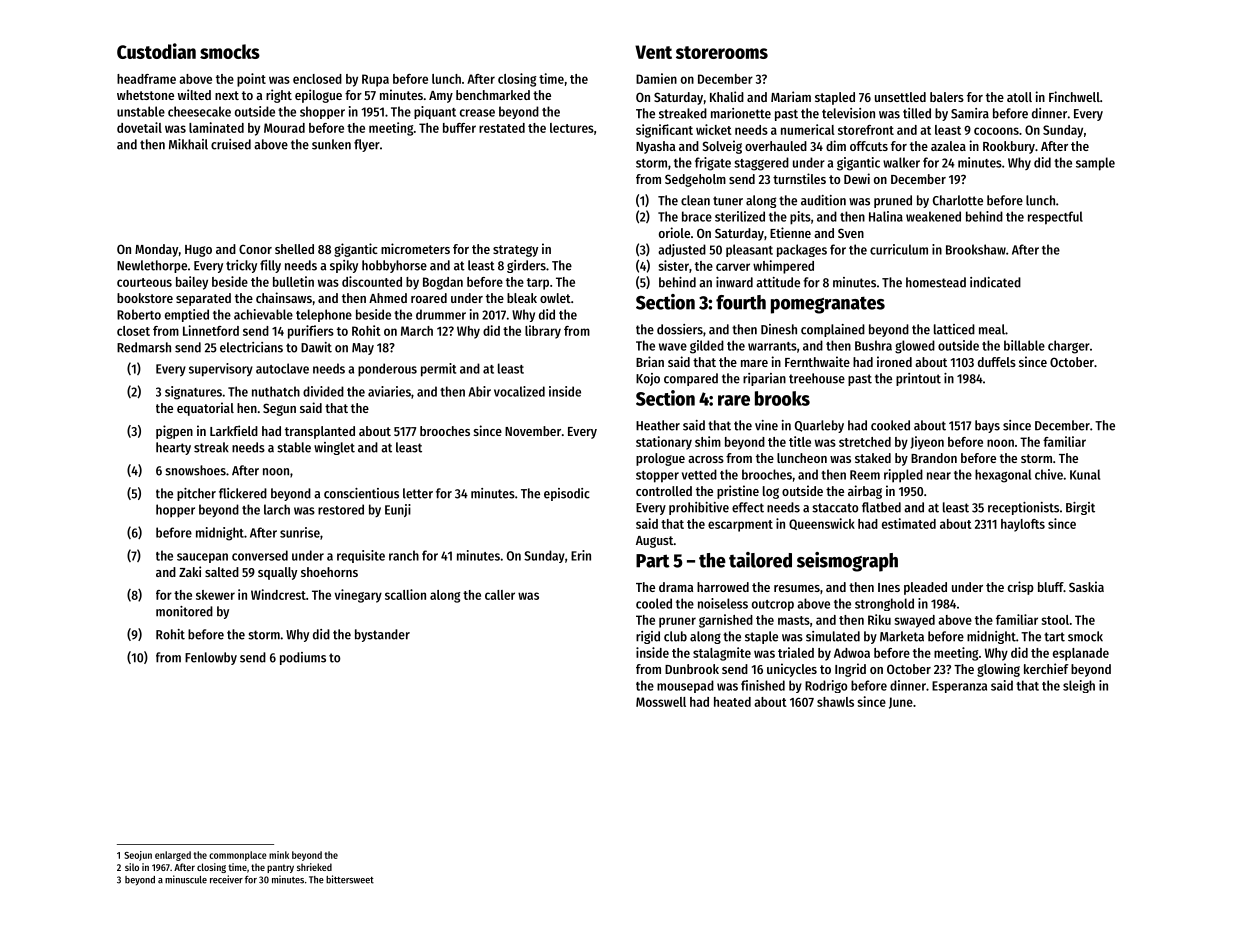  Describe the element at coordinates (186, 879) in the image. I see `minuscule` at that location.
